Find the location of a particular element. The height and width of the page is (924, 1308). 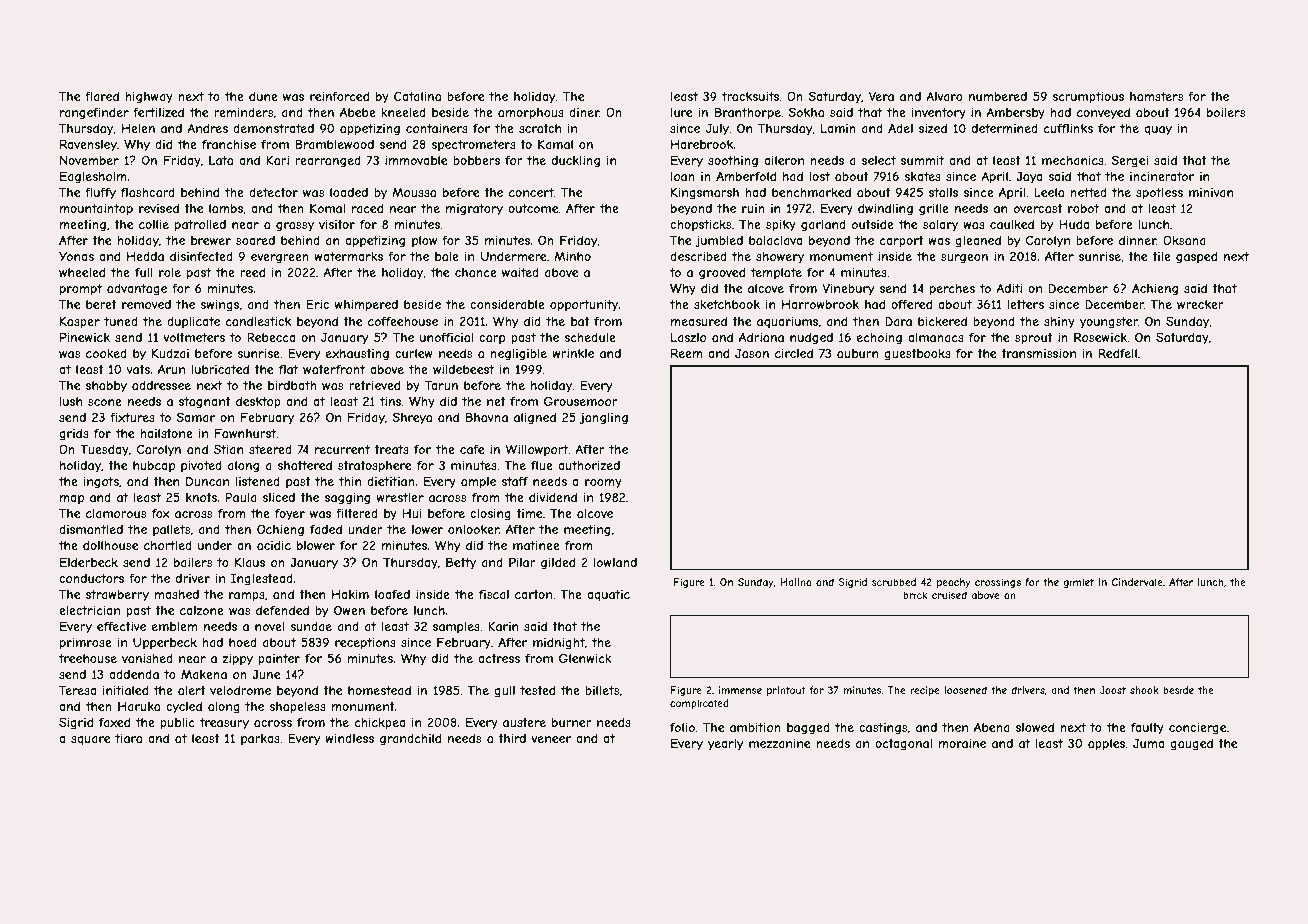

chickpea is located at coordinates (380, 724).
